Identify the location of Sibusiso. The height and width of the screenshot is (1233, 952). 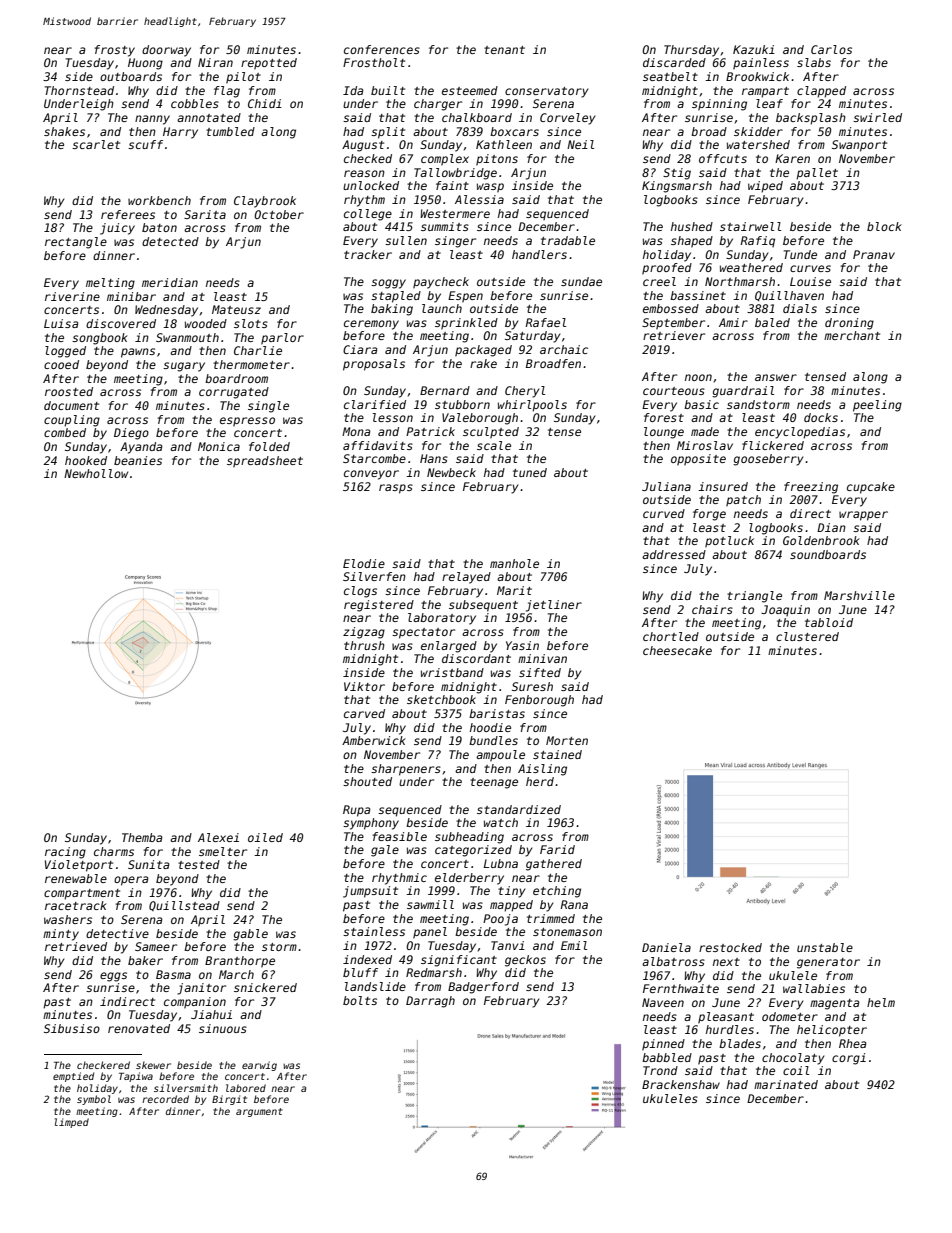
(72, 1028).
